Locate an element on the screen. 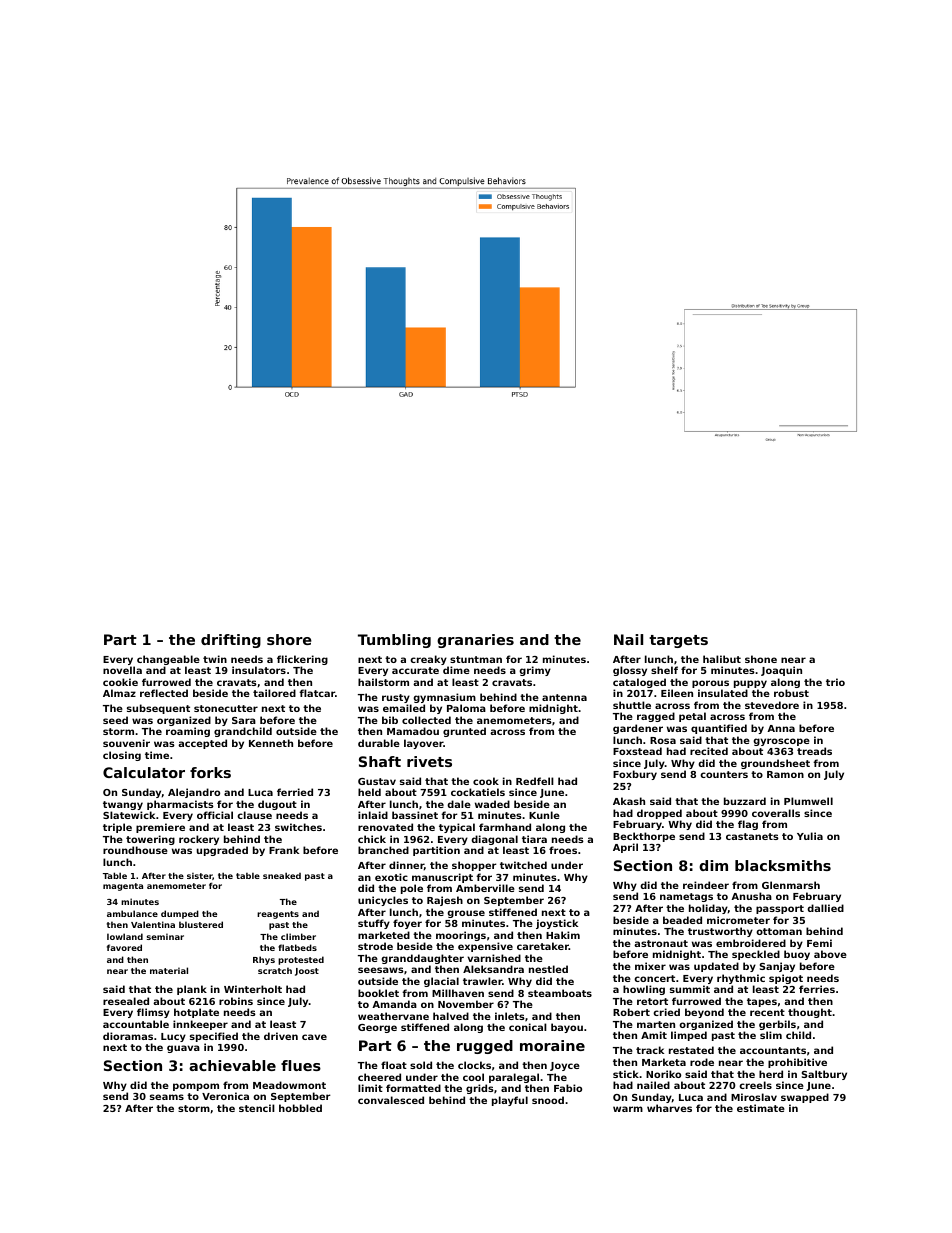 The width and height of the screenshot is (952, 1233). Hakim is located at coordinates (563, 935).
